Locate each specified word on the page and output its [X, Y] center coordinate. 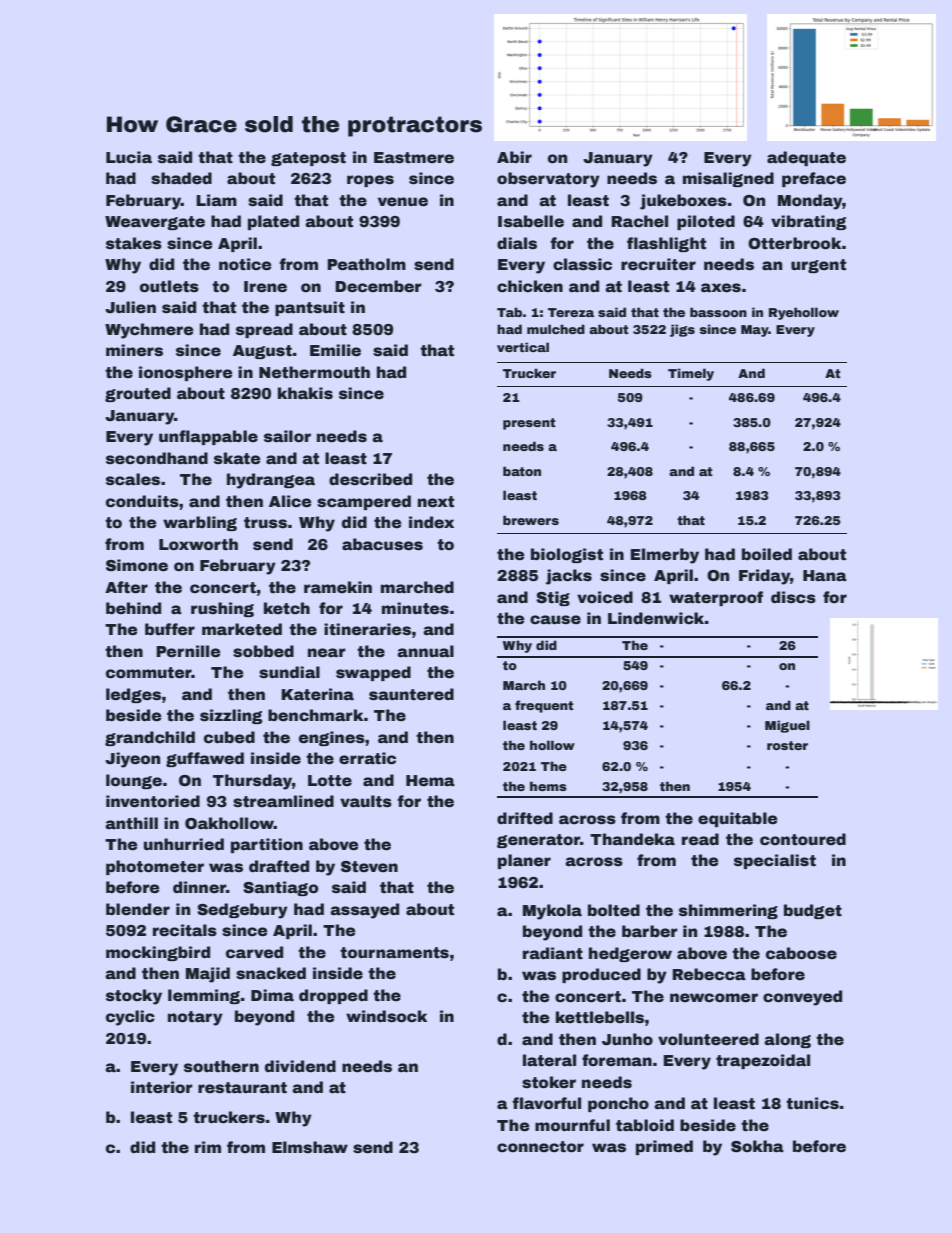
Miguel [787, 726]
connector [540, 1147]
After [126, 587]
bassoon [718, 312]
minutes [415, 608]
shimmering [728, 911]
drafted [279, 866]
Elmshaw [310, 1147]
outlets [169, 286]
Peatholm [366, 264]
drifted [525, 818]
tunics [812, 1103]
